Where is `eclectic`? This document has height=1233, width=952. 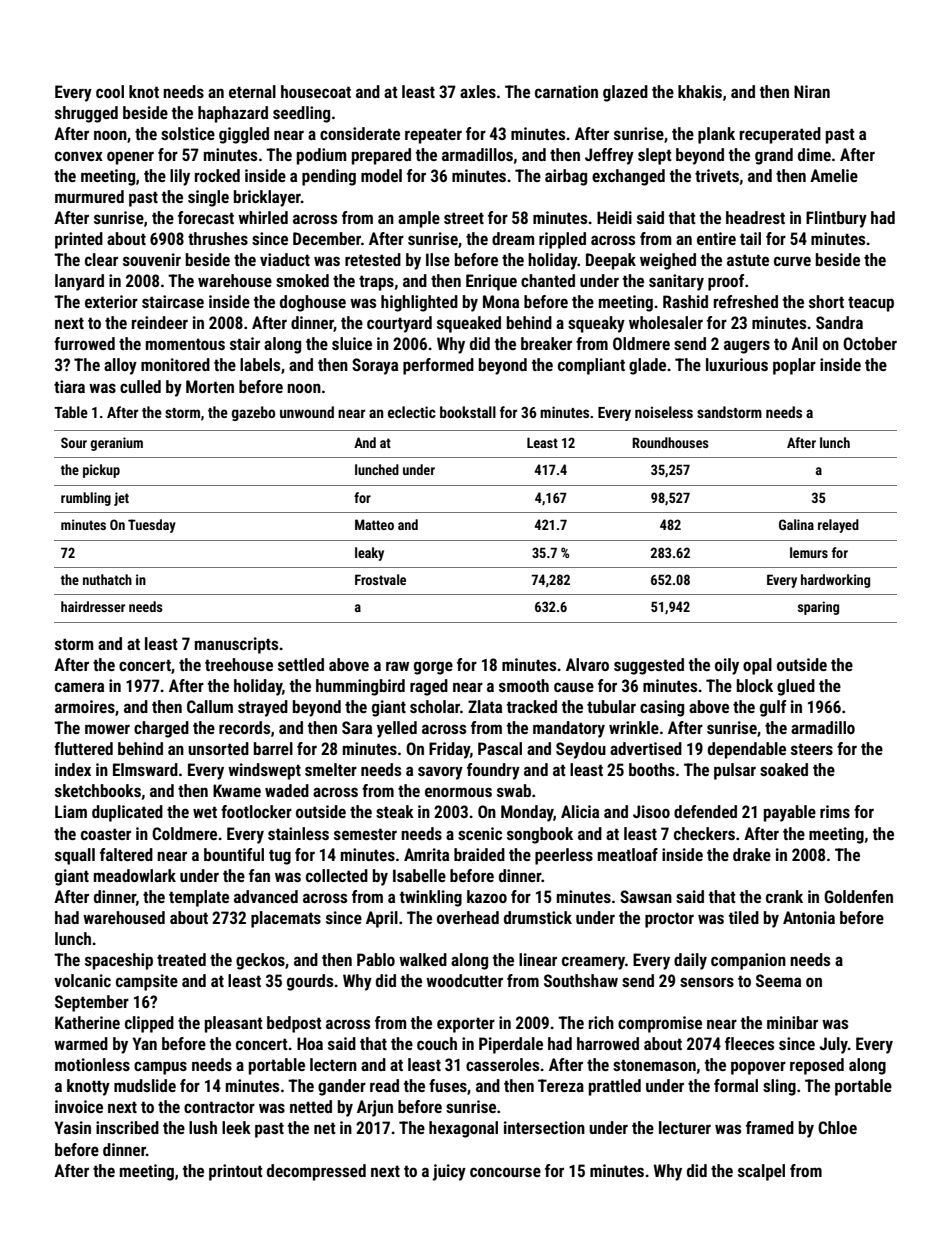
eclectic is located at coordinates (412, 412).
